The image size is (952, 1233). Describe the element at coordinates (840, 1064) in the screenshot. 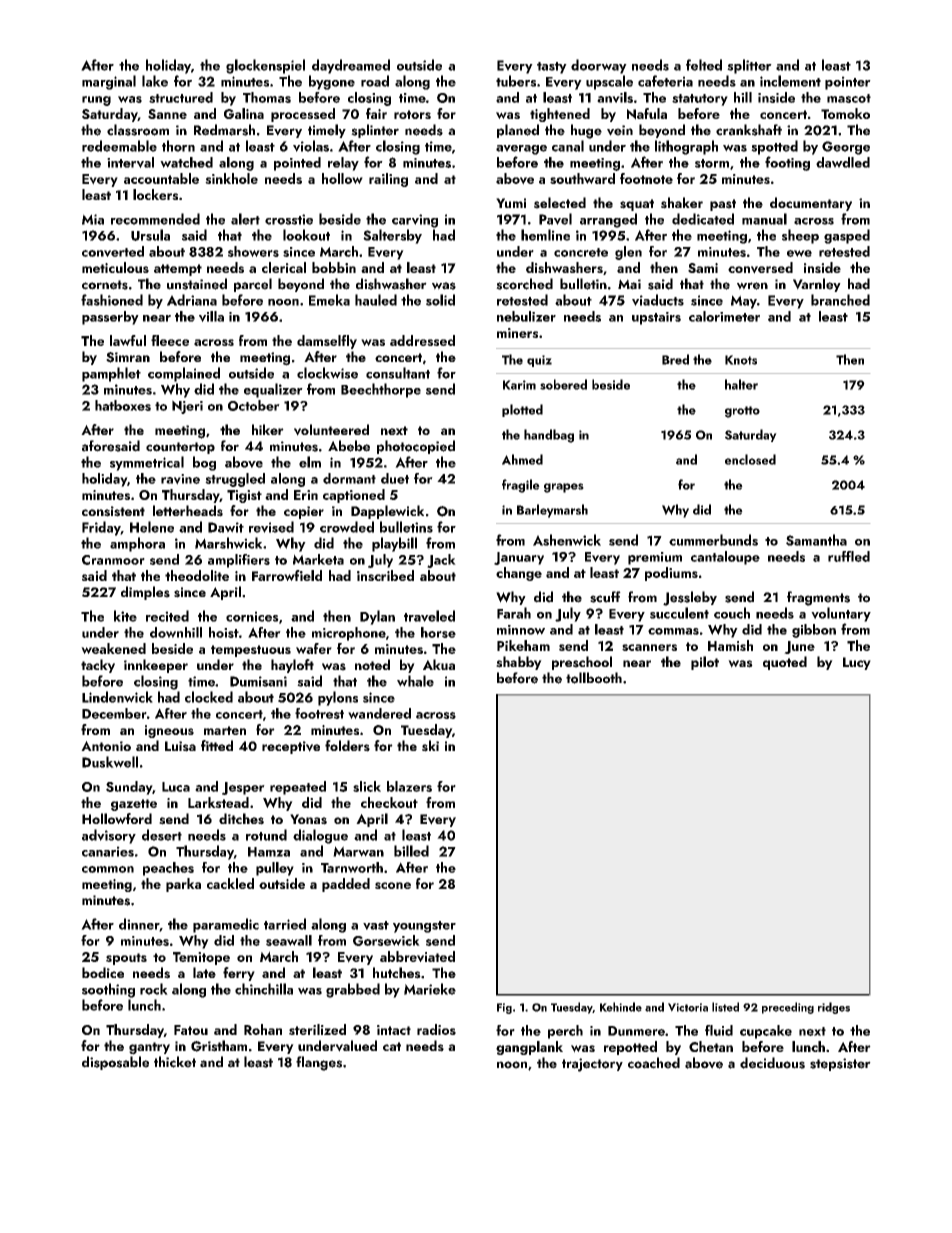

I see `stepsister` at that location.
